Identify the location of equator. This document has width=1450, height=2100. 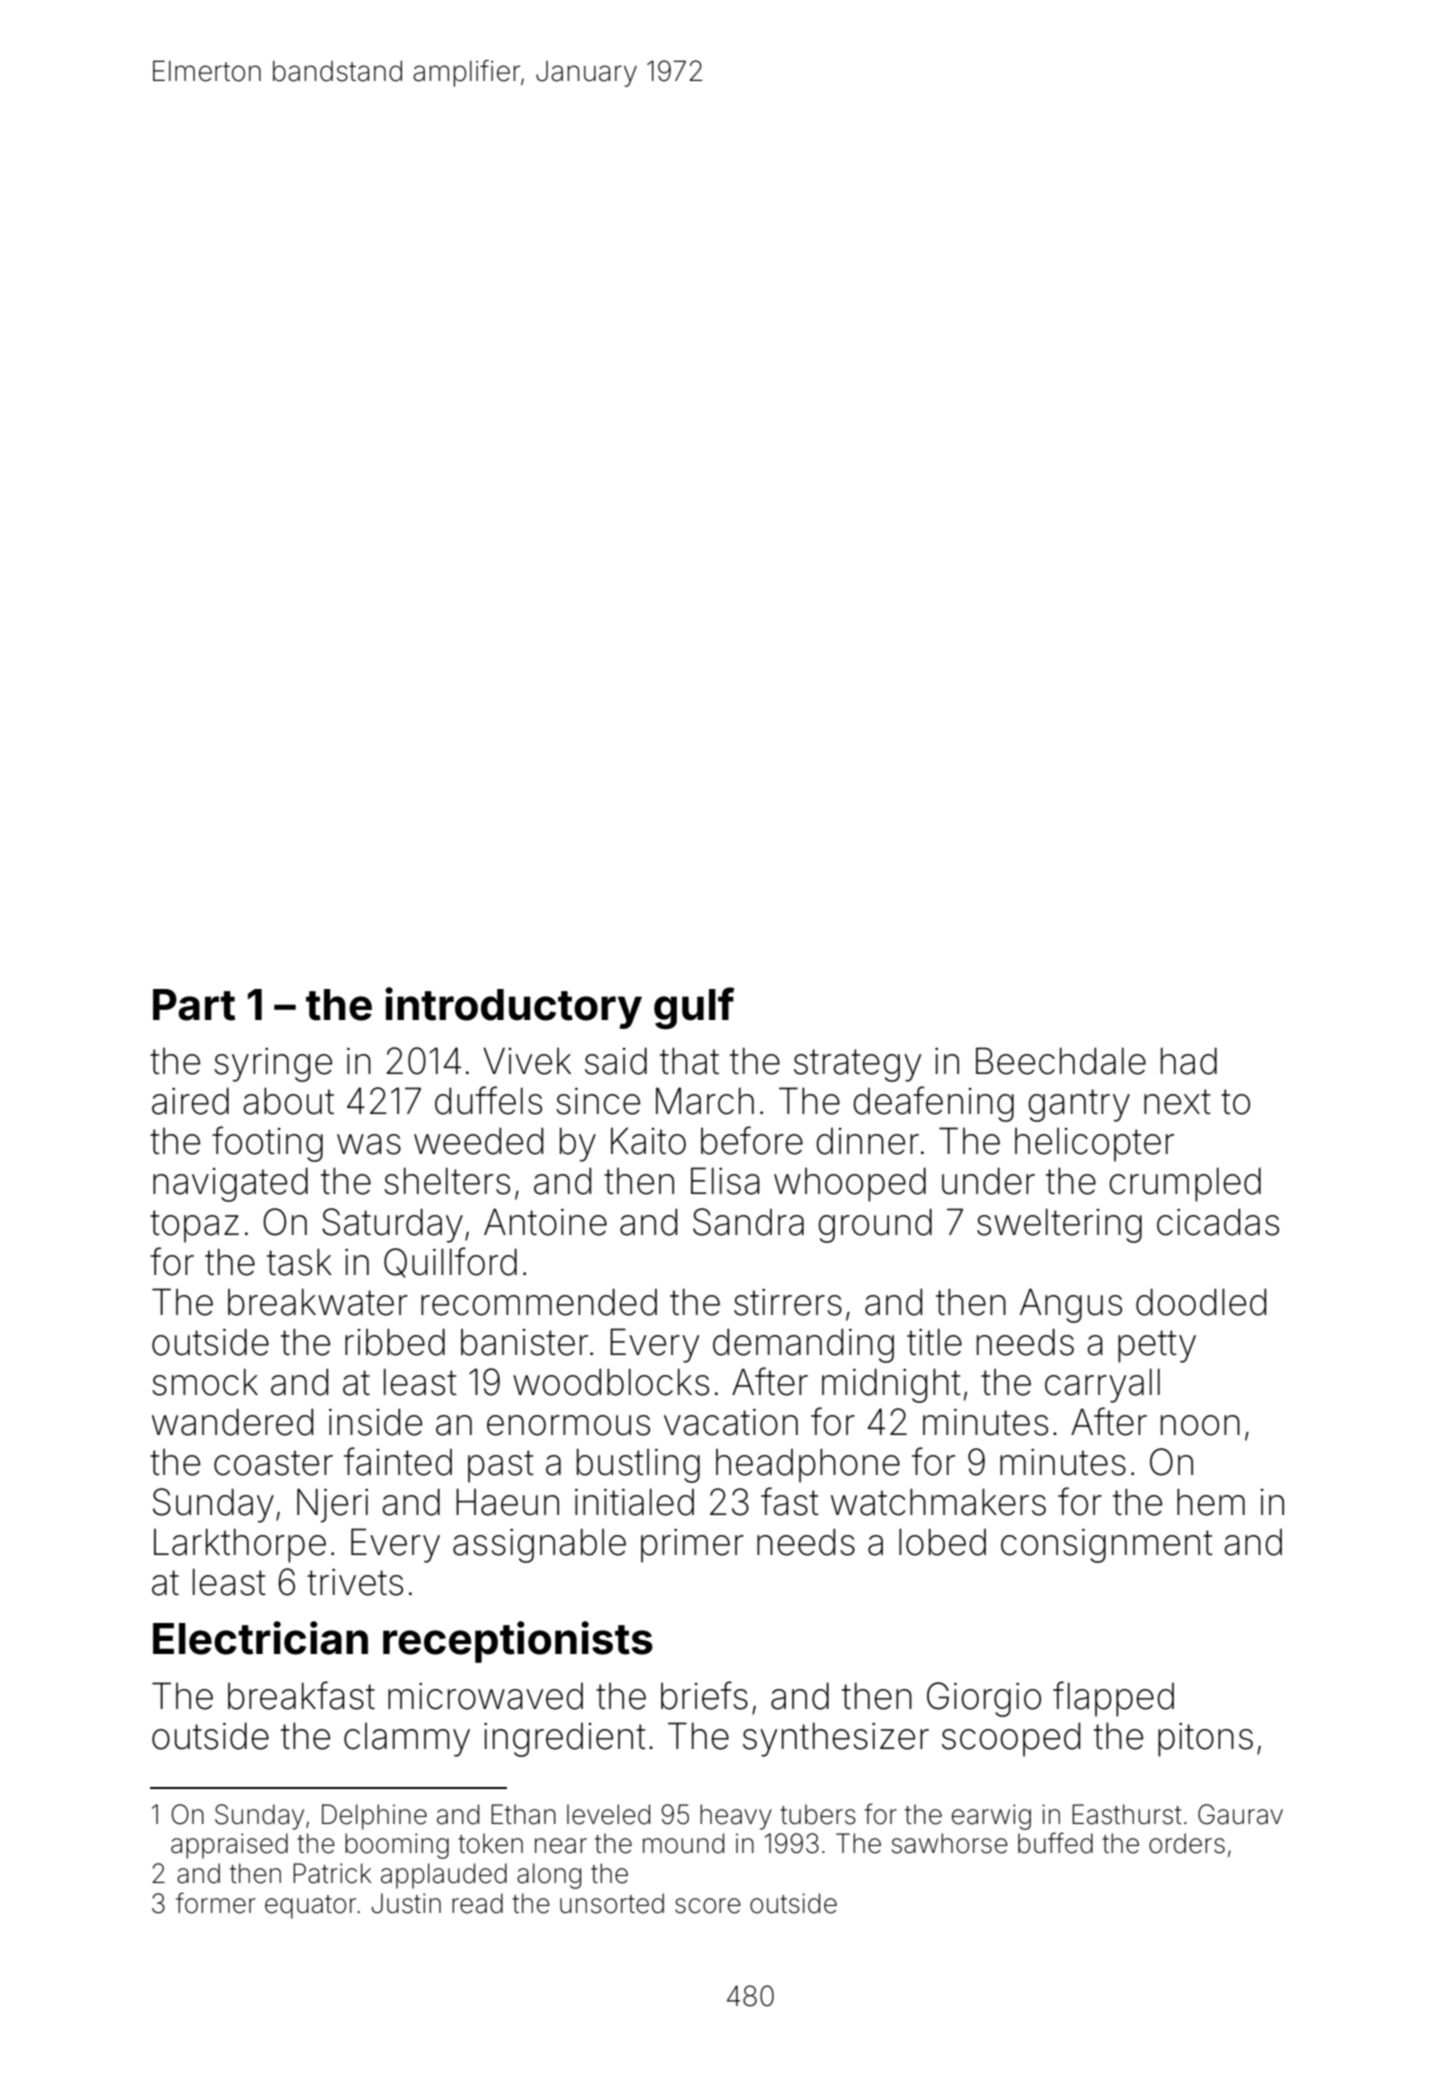
(310, 1907).
